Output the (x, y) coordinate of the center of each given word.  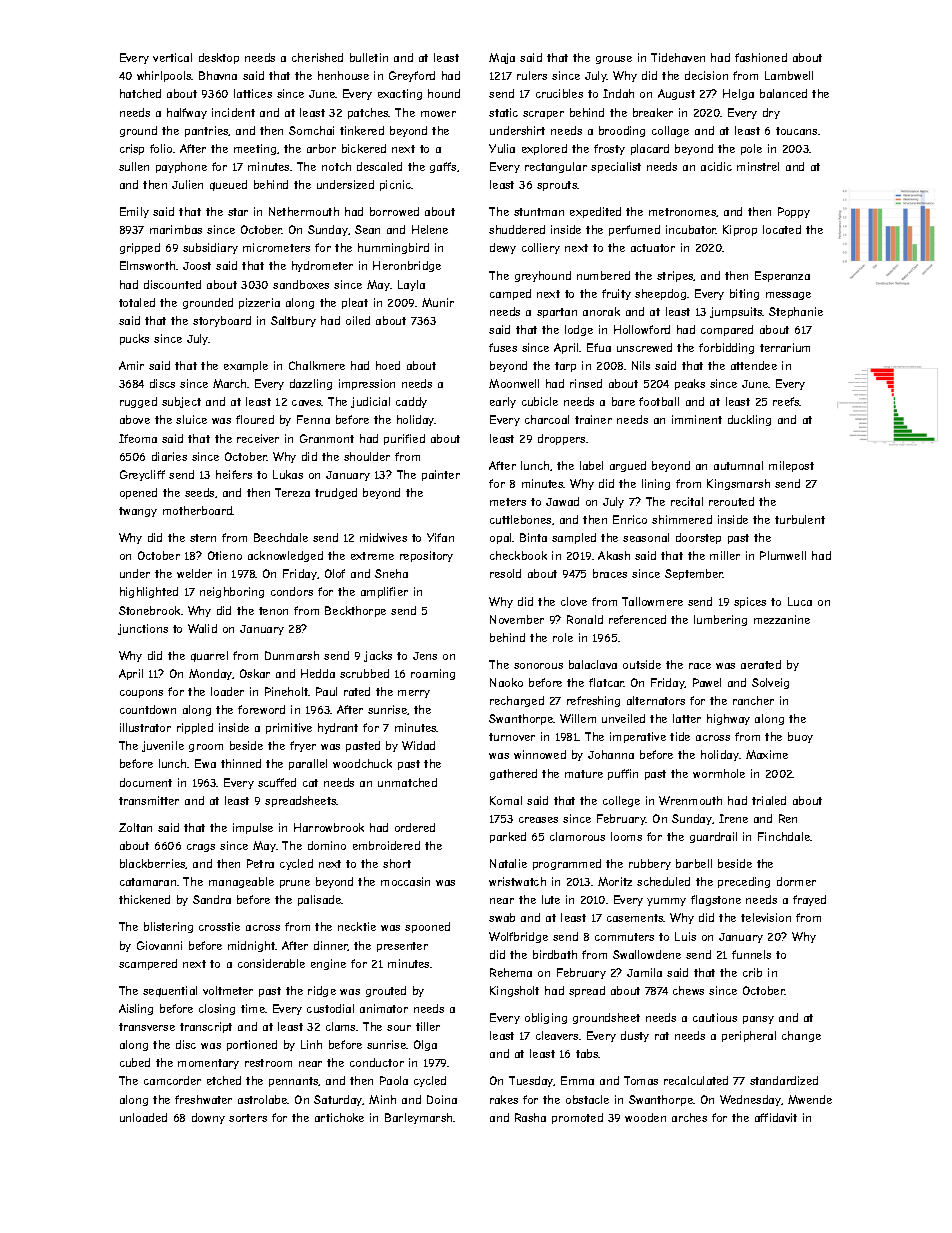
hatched (140, 93)
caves (307, 403)
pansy (758, 1020)
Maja (502, 58)
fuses (503, 347)
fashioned (761, 57)
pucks (134, 339)
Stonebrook (149, 610)
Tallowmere (652, 601)
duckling (749, 420)
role (563, 637)
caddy (411, 402)
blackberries (153, 864)
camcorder (172, 1080)
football (659, 401)
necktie (357, 926)
